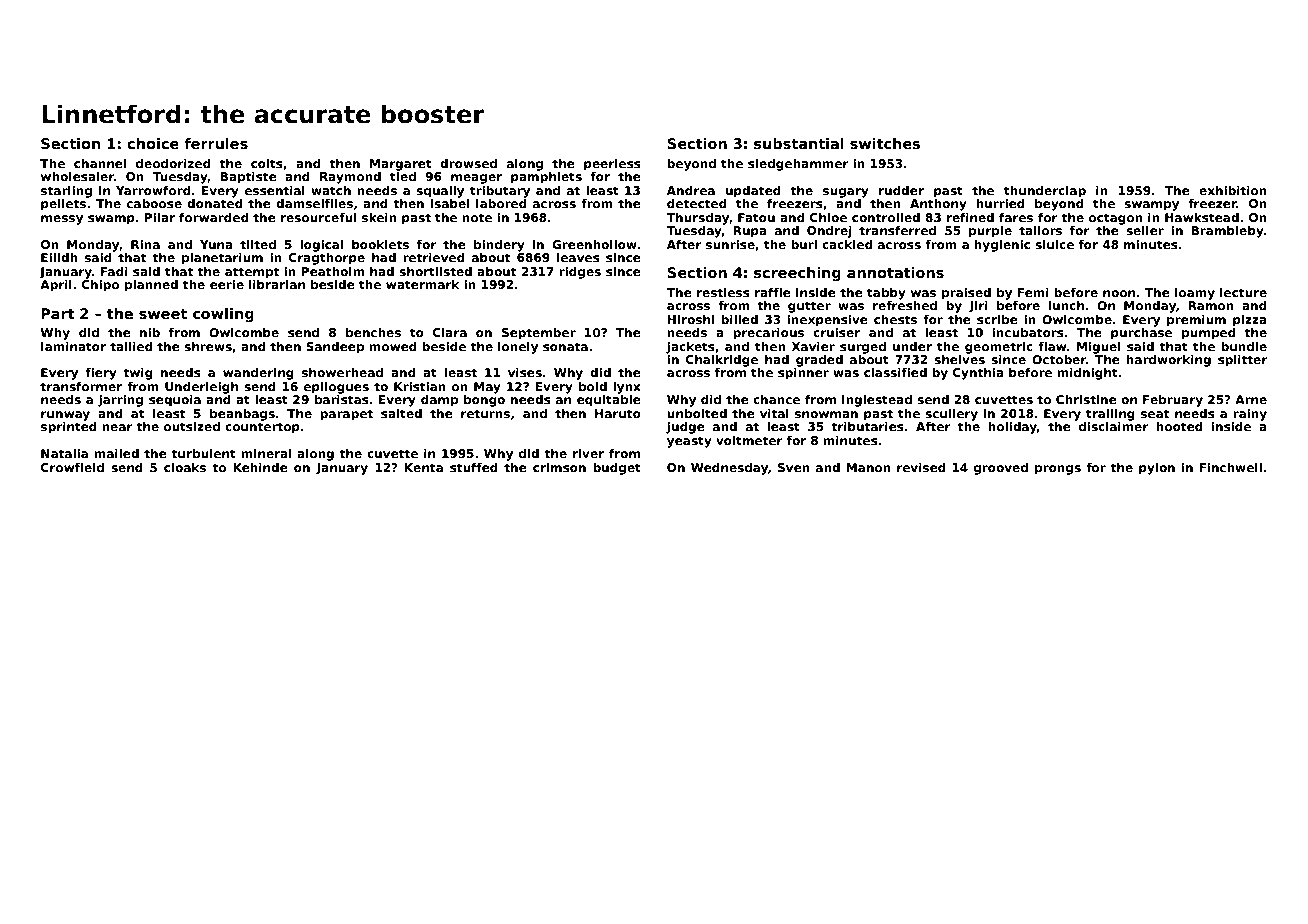  I want to click on Femi, so click(1033, 292).
